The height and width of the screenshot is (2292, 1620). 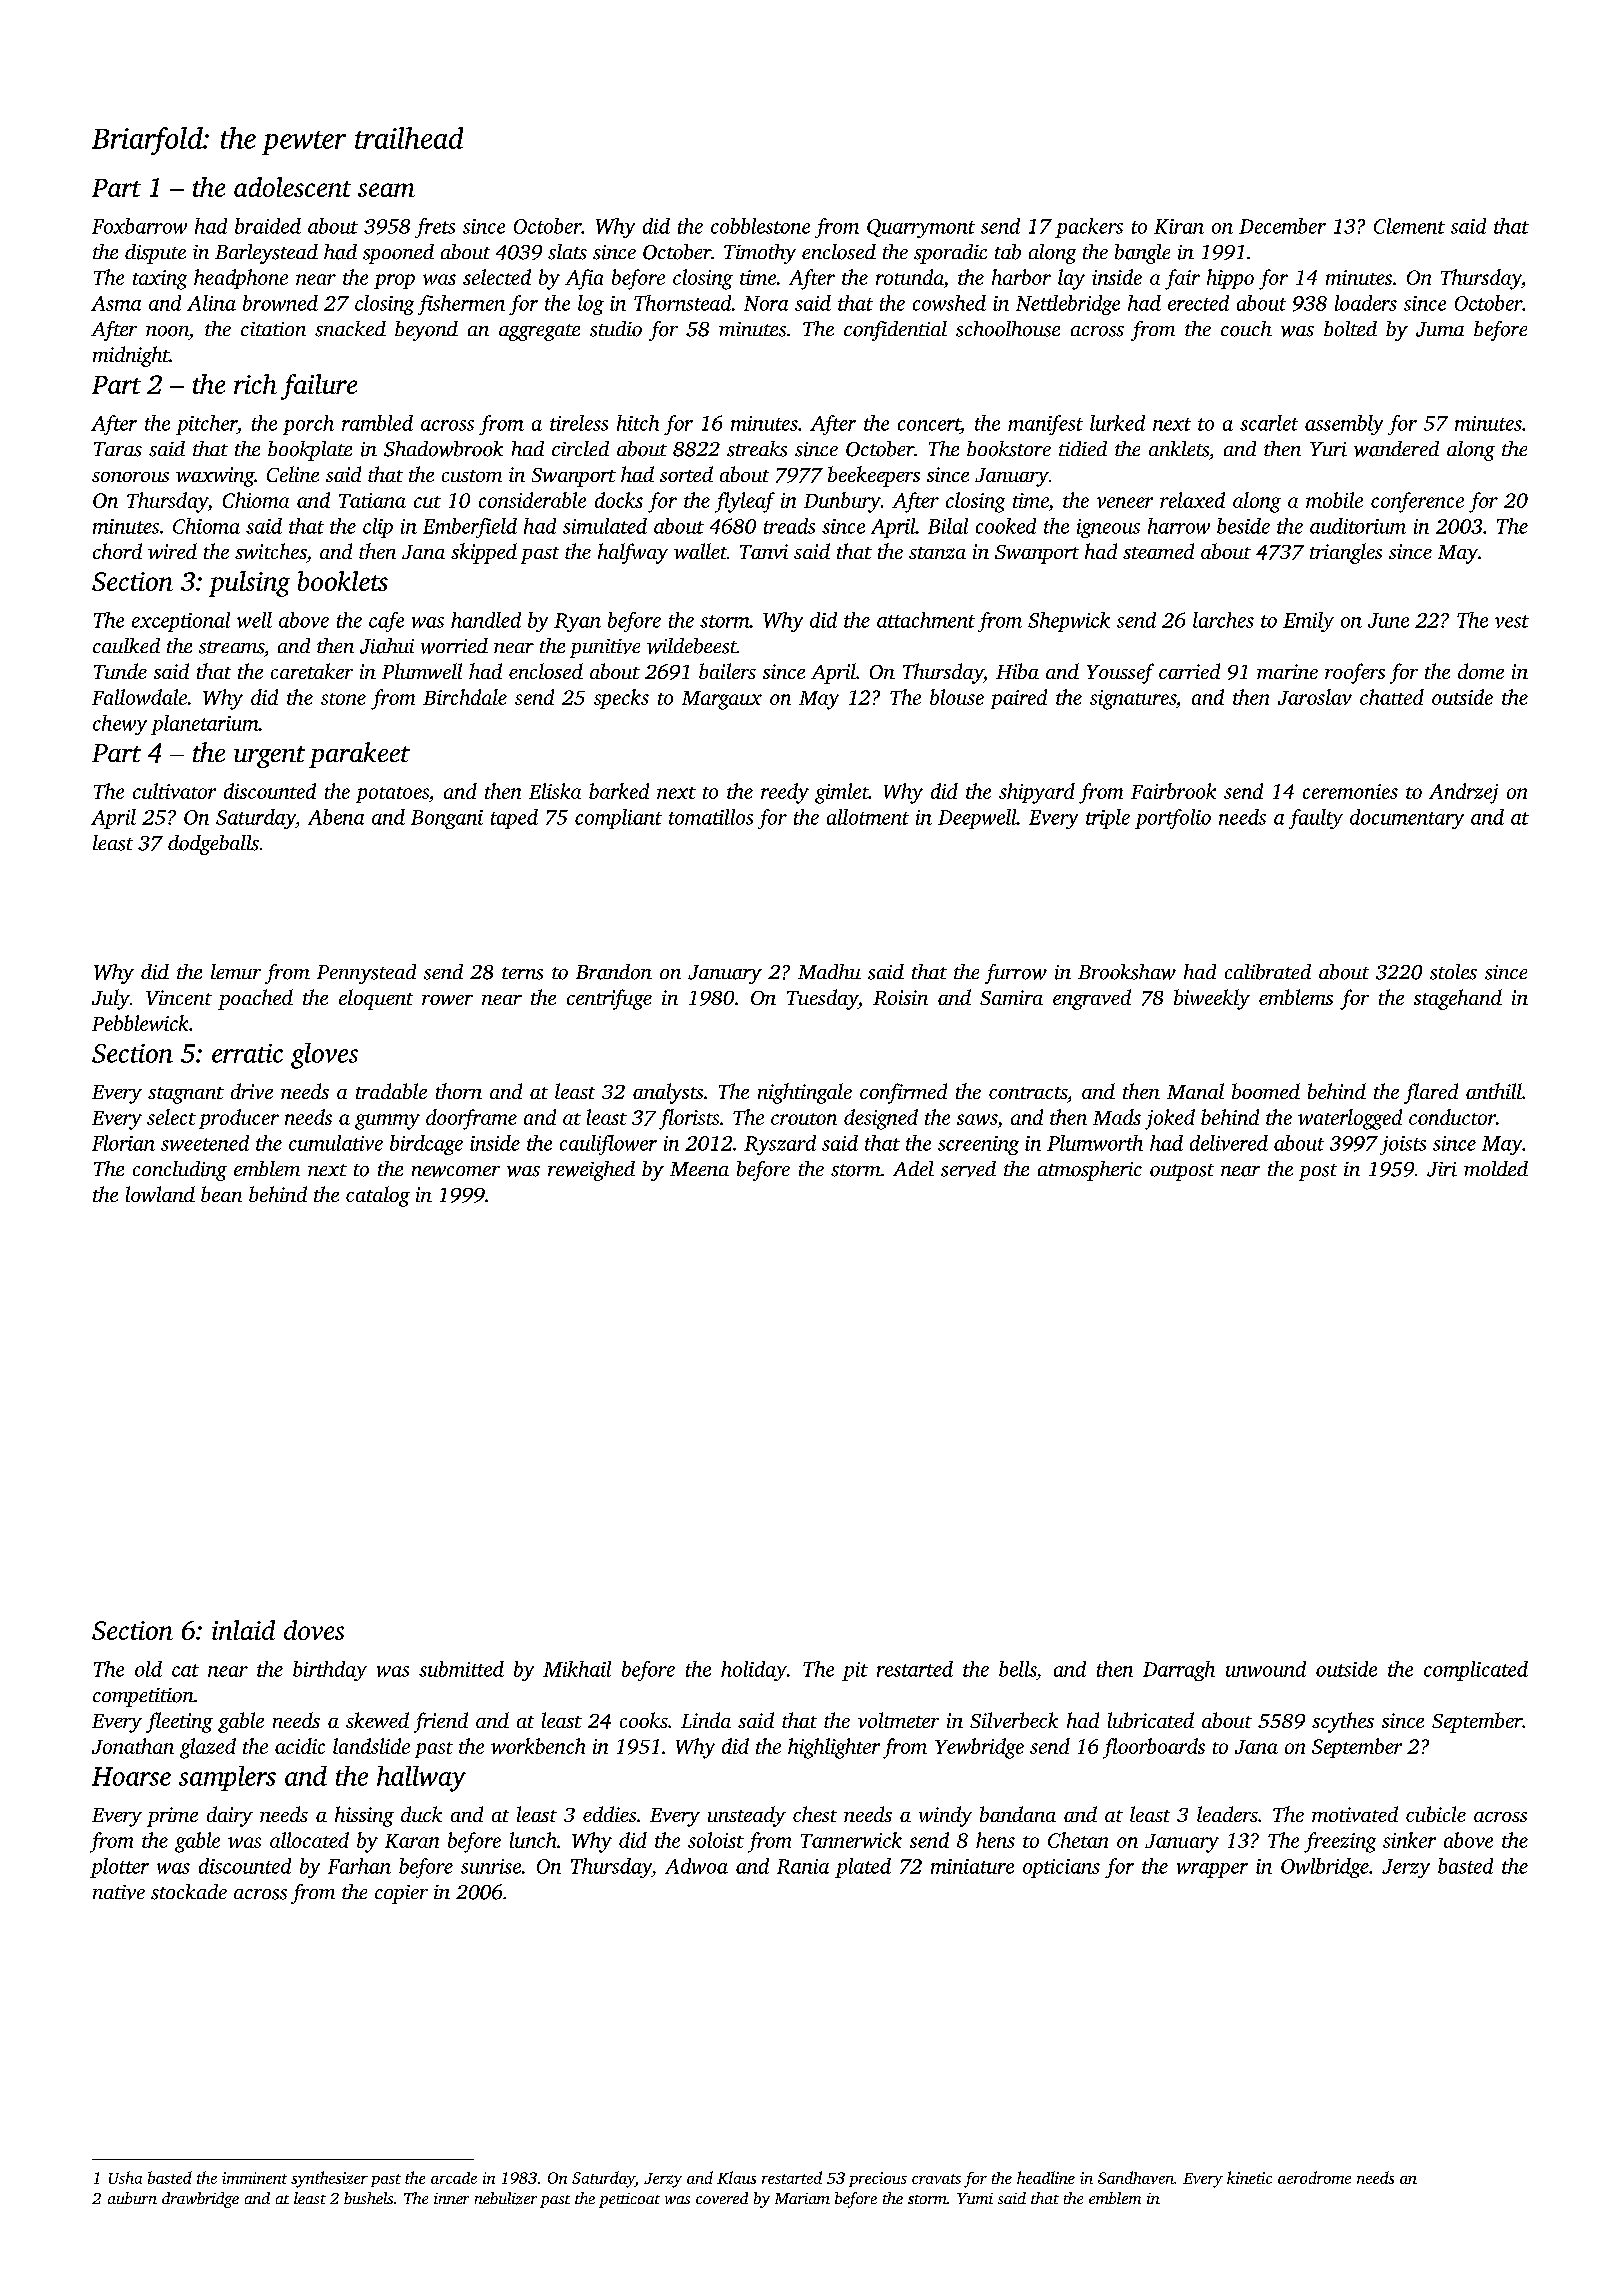 What do you see at coordinates (461, 305) in the screenshot?
I see `fishermen` at bounding box center [461, 305].
